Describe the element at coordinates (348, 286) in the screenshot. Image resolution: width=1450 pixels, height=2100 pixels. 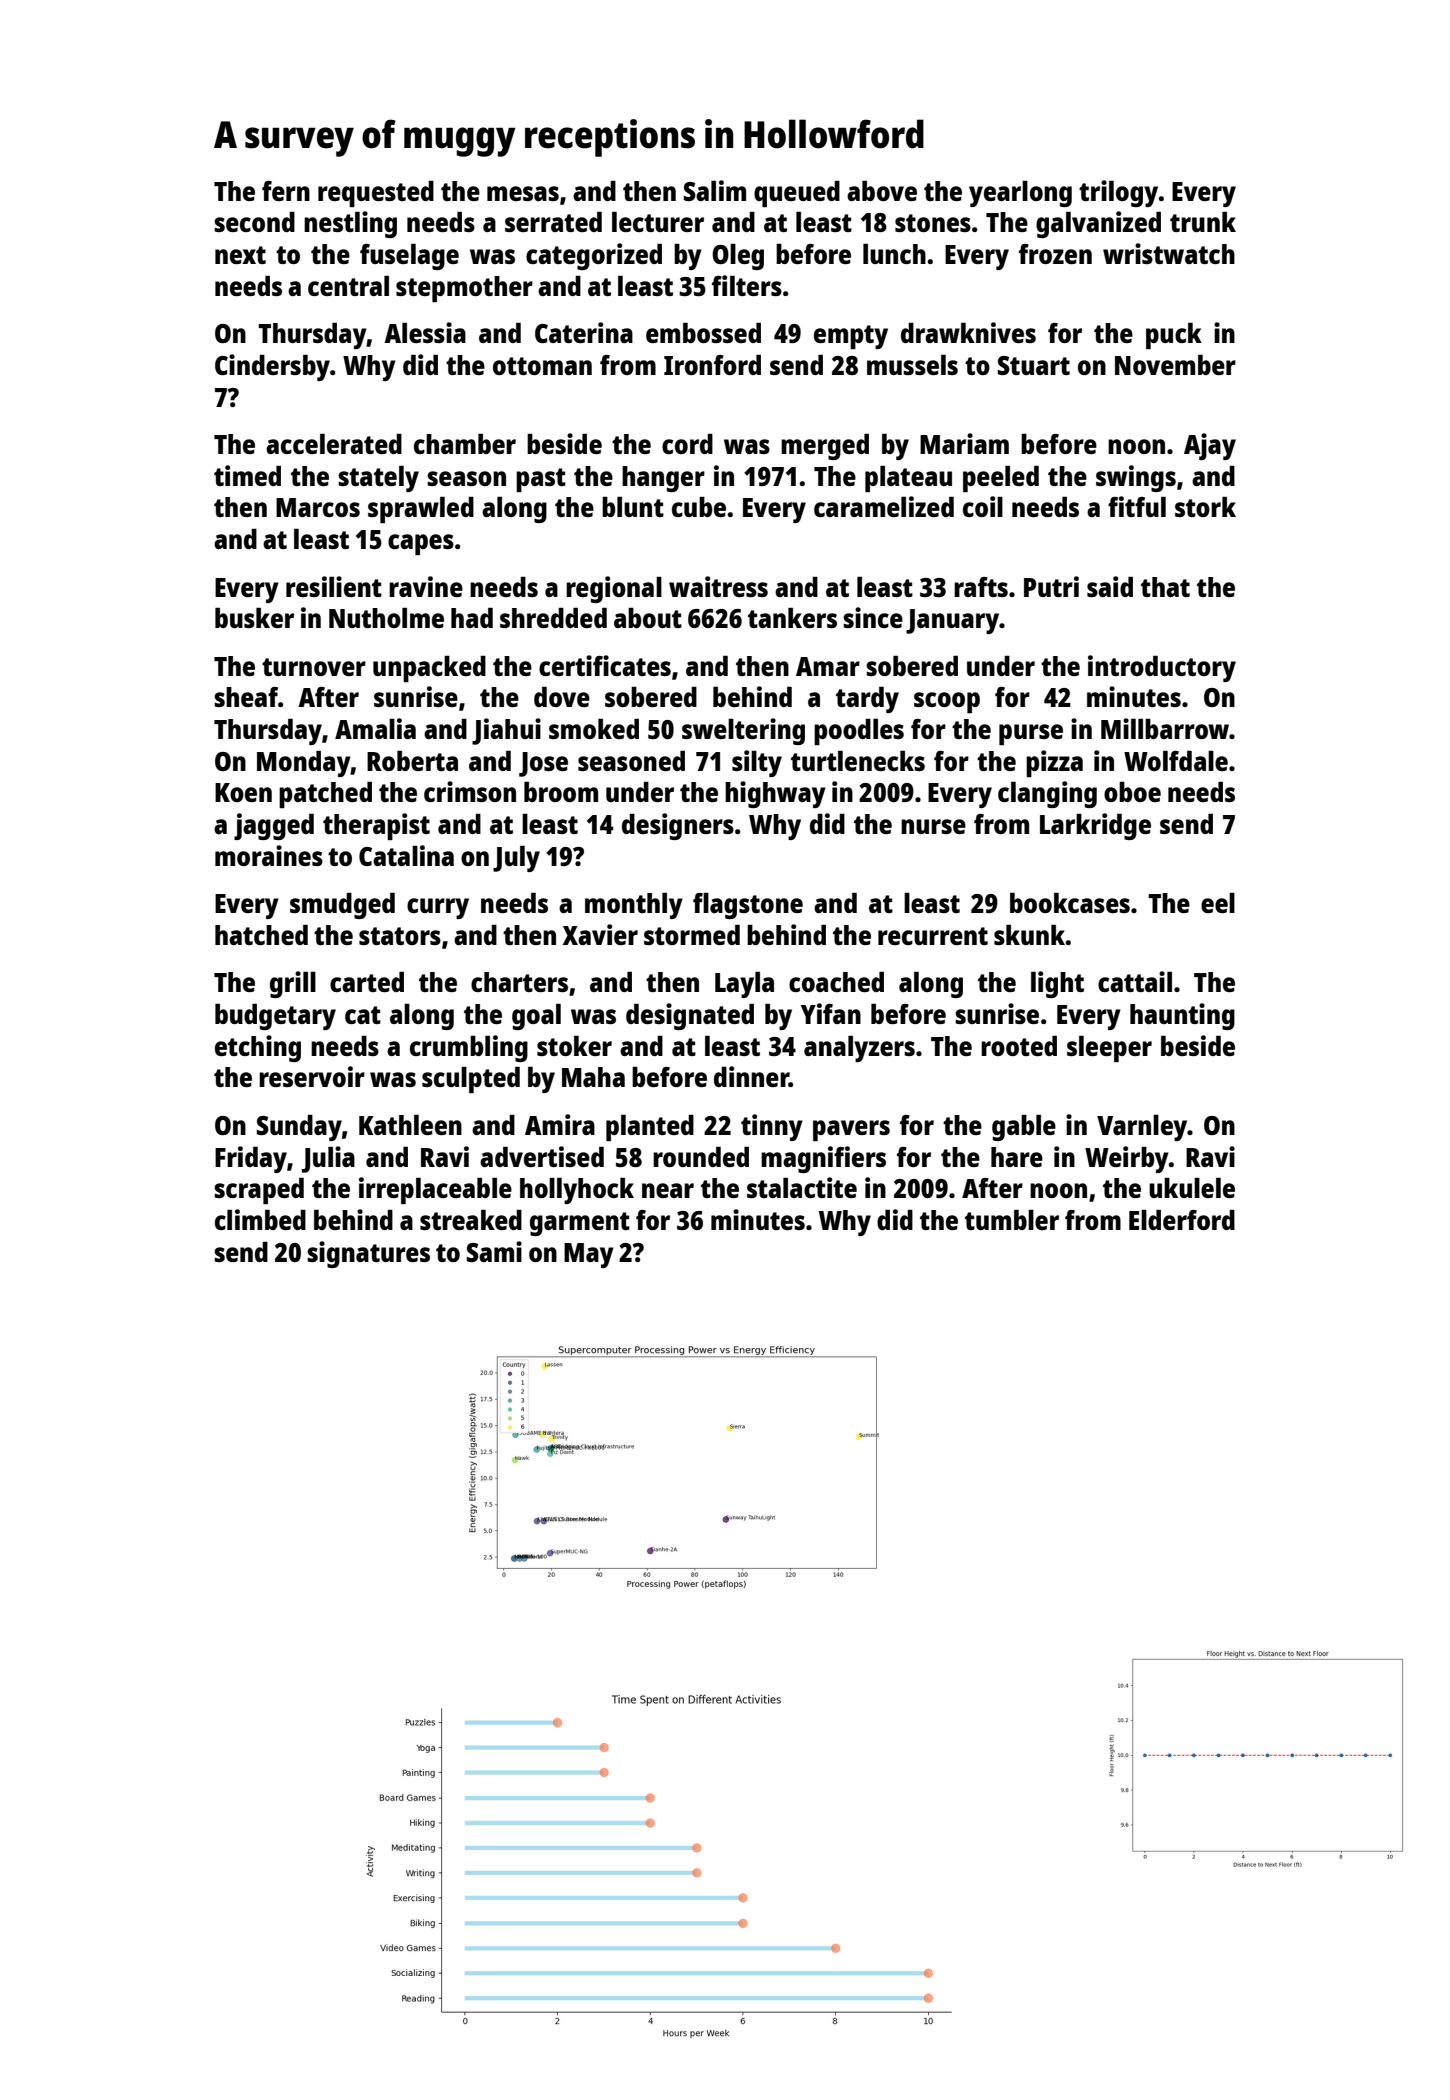
I see `central` at that location.
